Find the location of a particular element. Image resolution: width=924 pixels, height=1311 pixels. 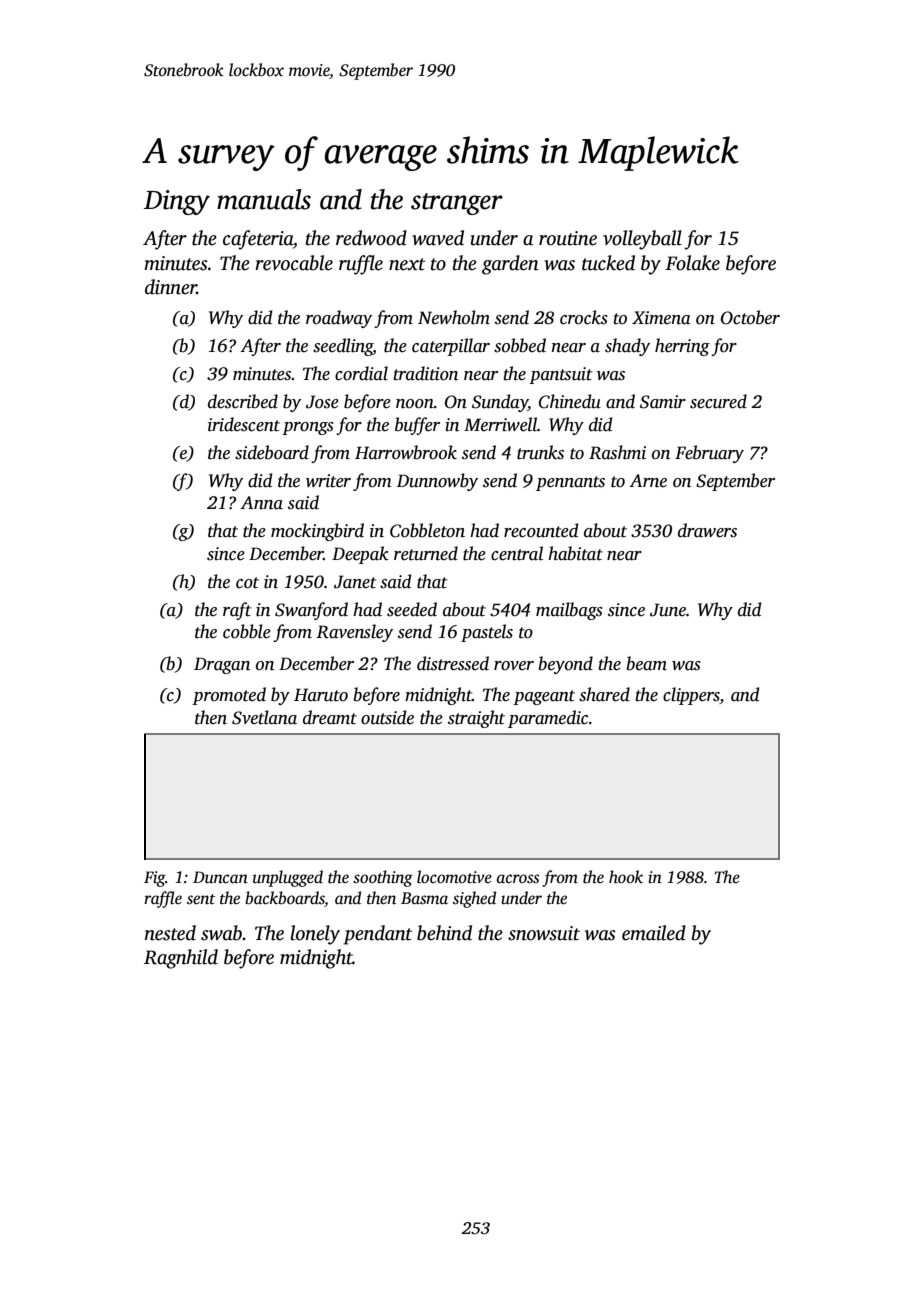

clippers is located at coordinates (691, 696).
